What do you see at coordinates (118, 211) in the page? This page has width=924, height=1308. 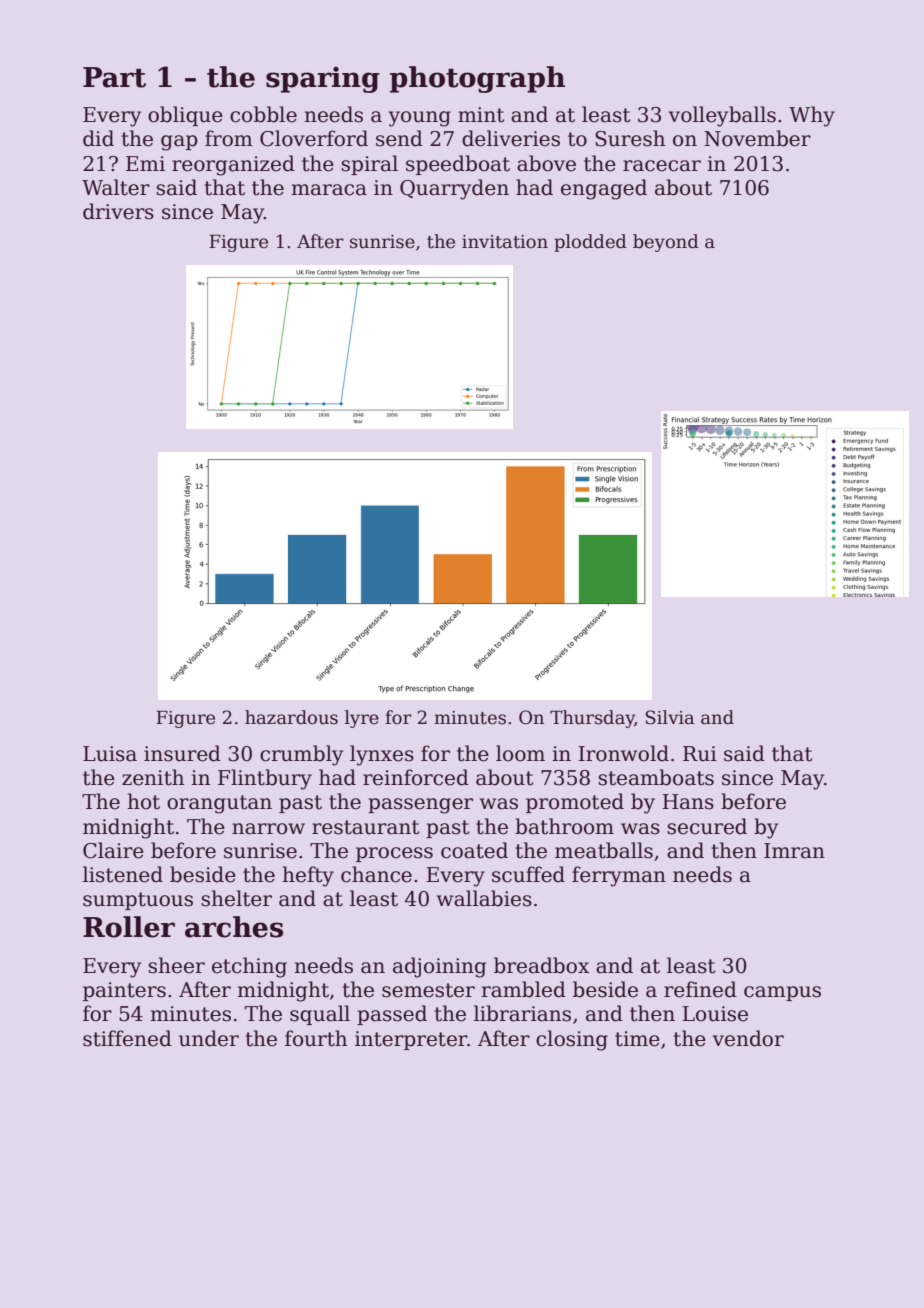 I see `drivers` at bounding box center [118, 211].
